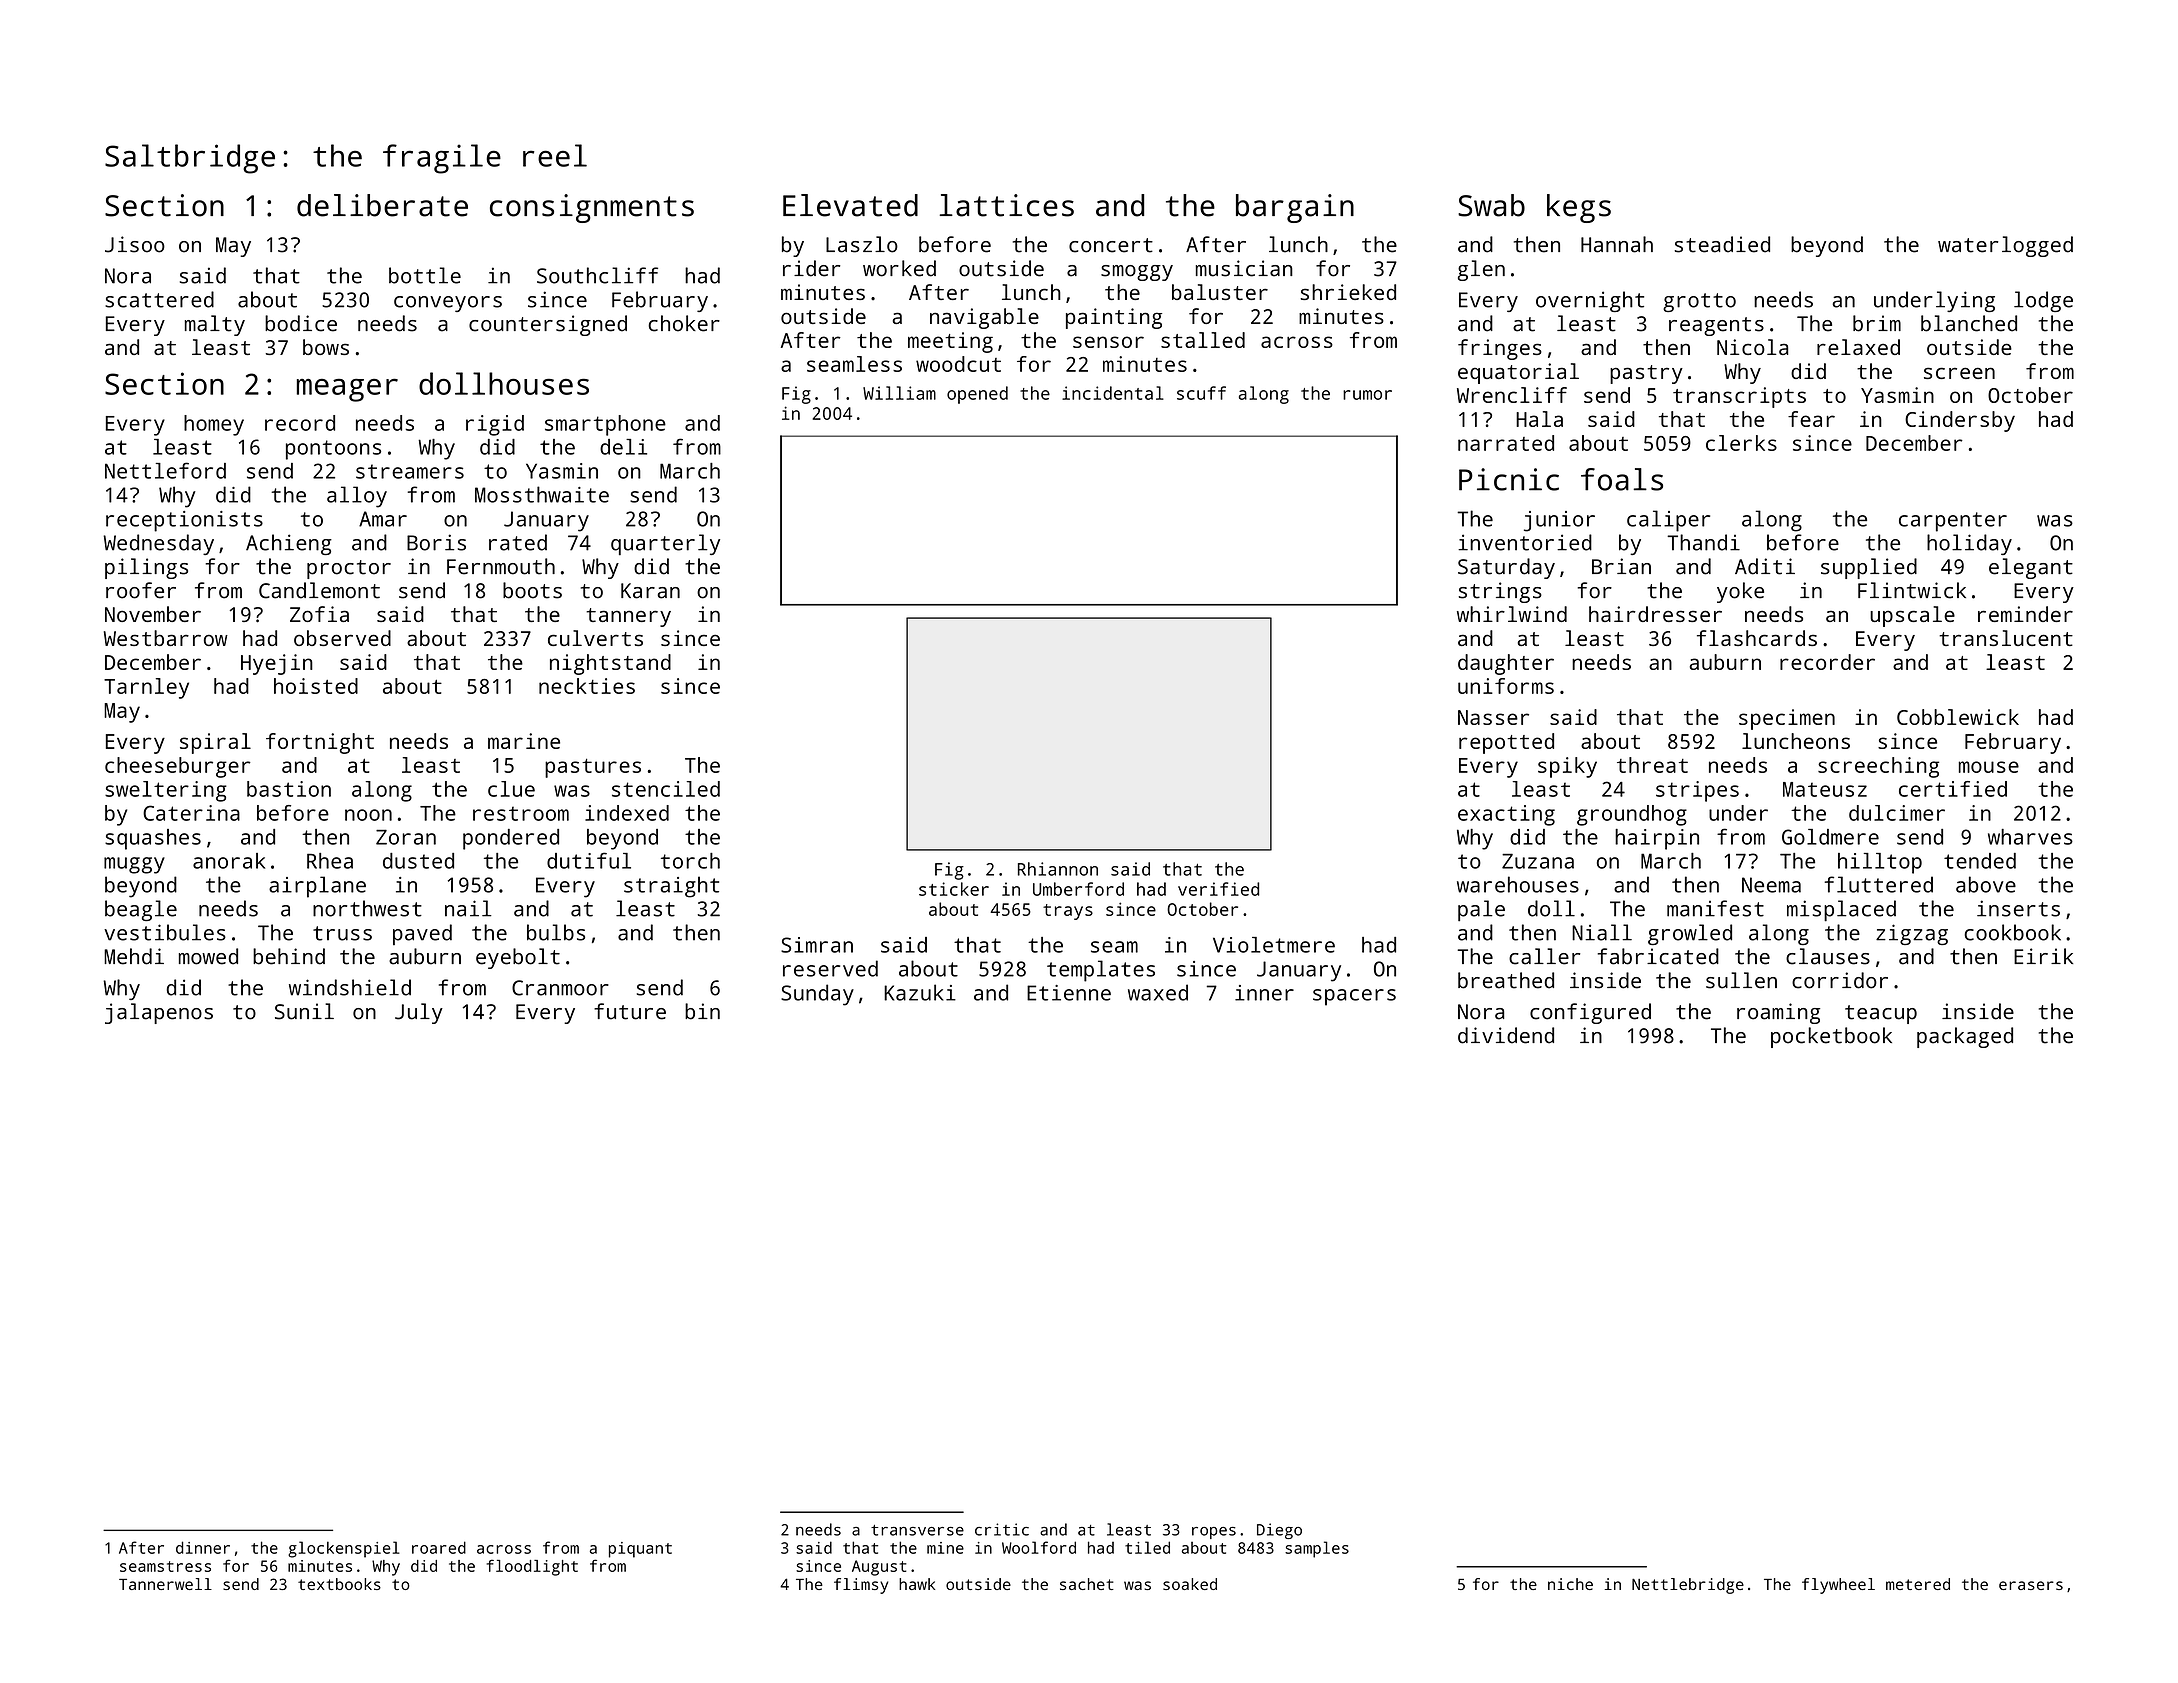  Describe the element at coordinates (1137, 273) in the screenshot. I see `smoggy` at that location.
